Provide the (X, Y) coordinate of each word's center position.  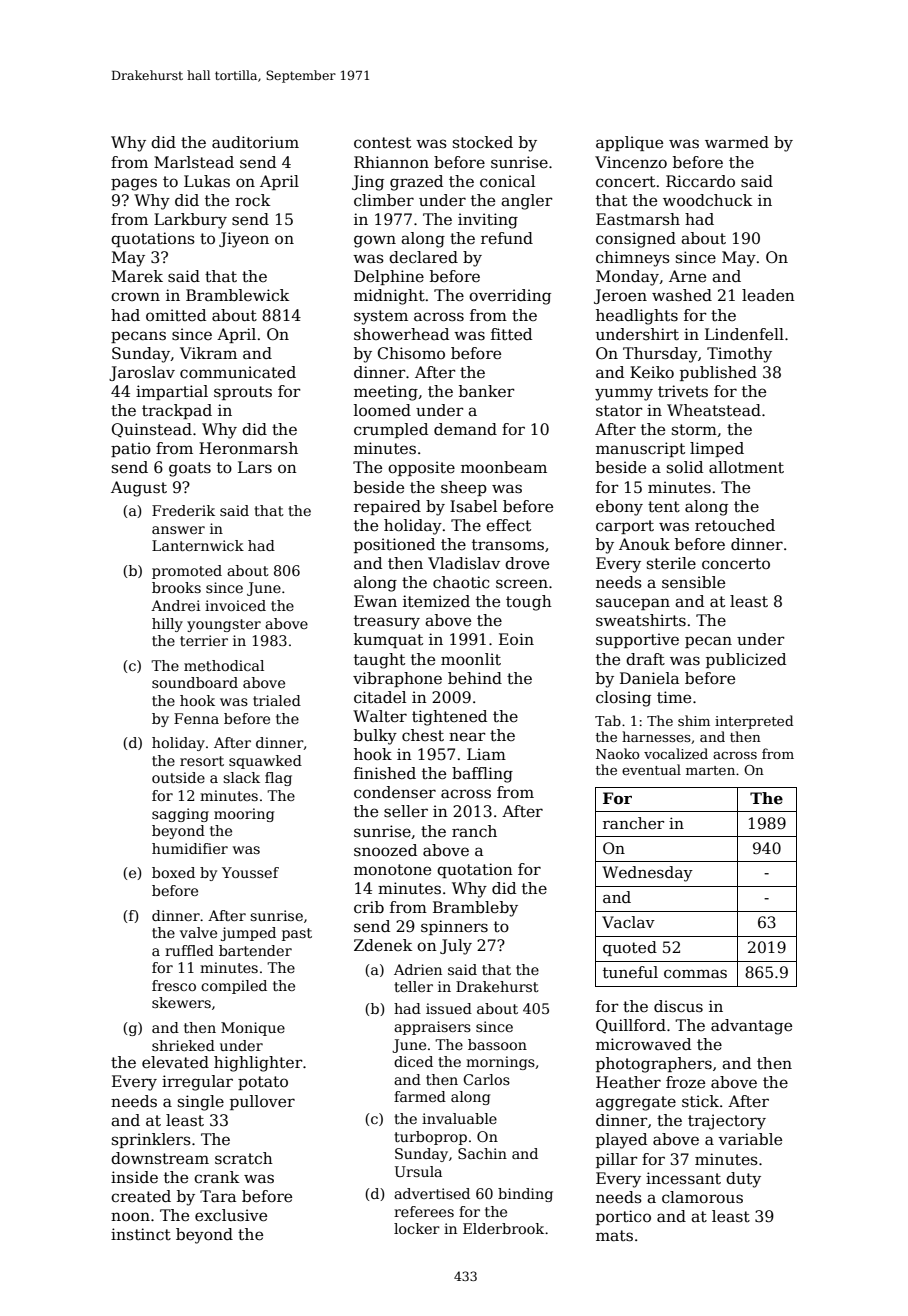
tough (529, 603)
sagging (180, 815)
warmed (737, 142)
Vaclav (628, 922)
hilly (167, 625)
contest (382, 143)
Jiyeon (244, 240)
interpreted (754, 722)
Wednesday (647, 874)
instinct (141, 1234)
